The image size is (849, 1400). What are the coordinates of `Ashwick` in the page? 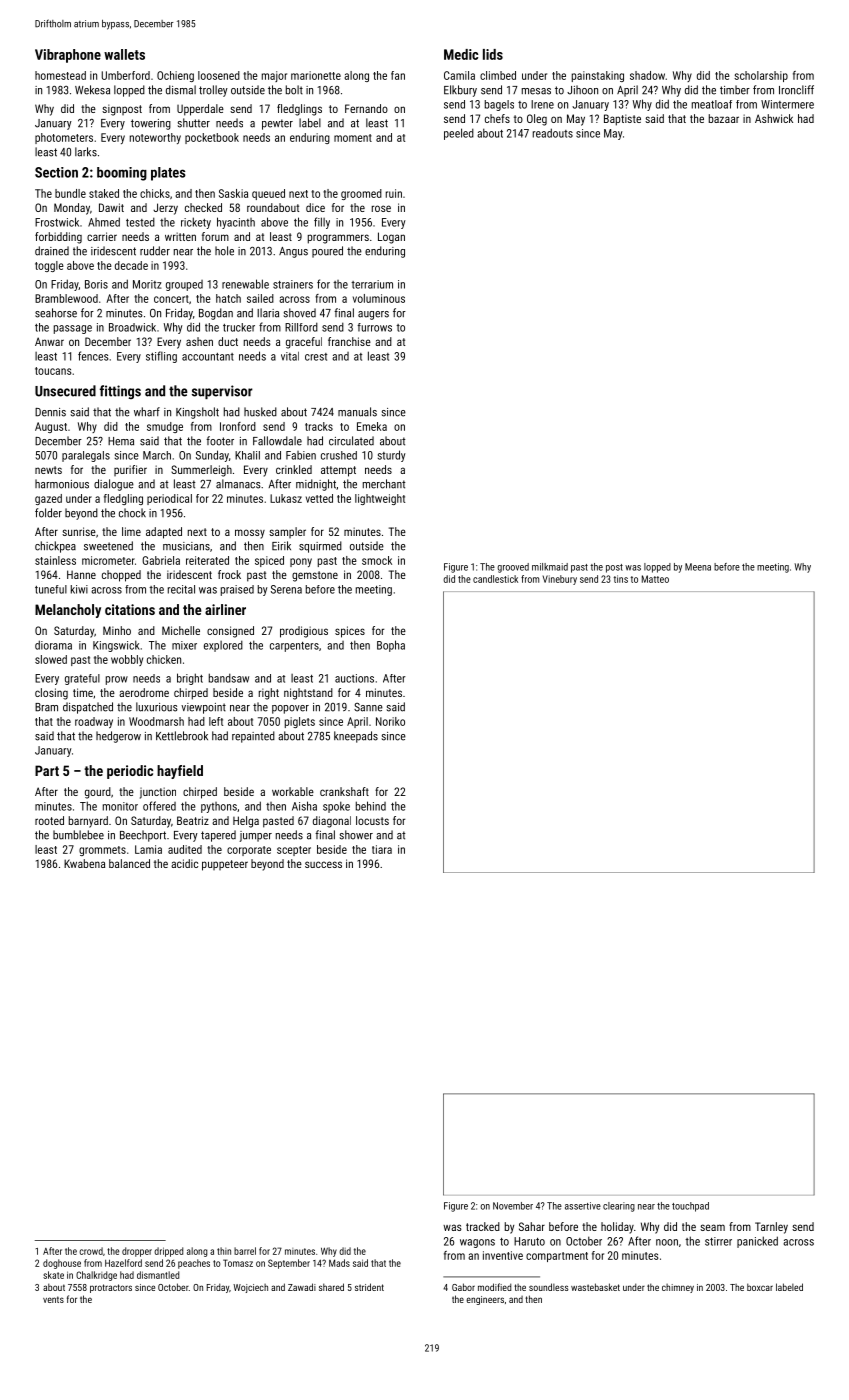 It's located at (774, 118).
